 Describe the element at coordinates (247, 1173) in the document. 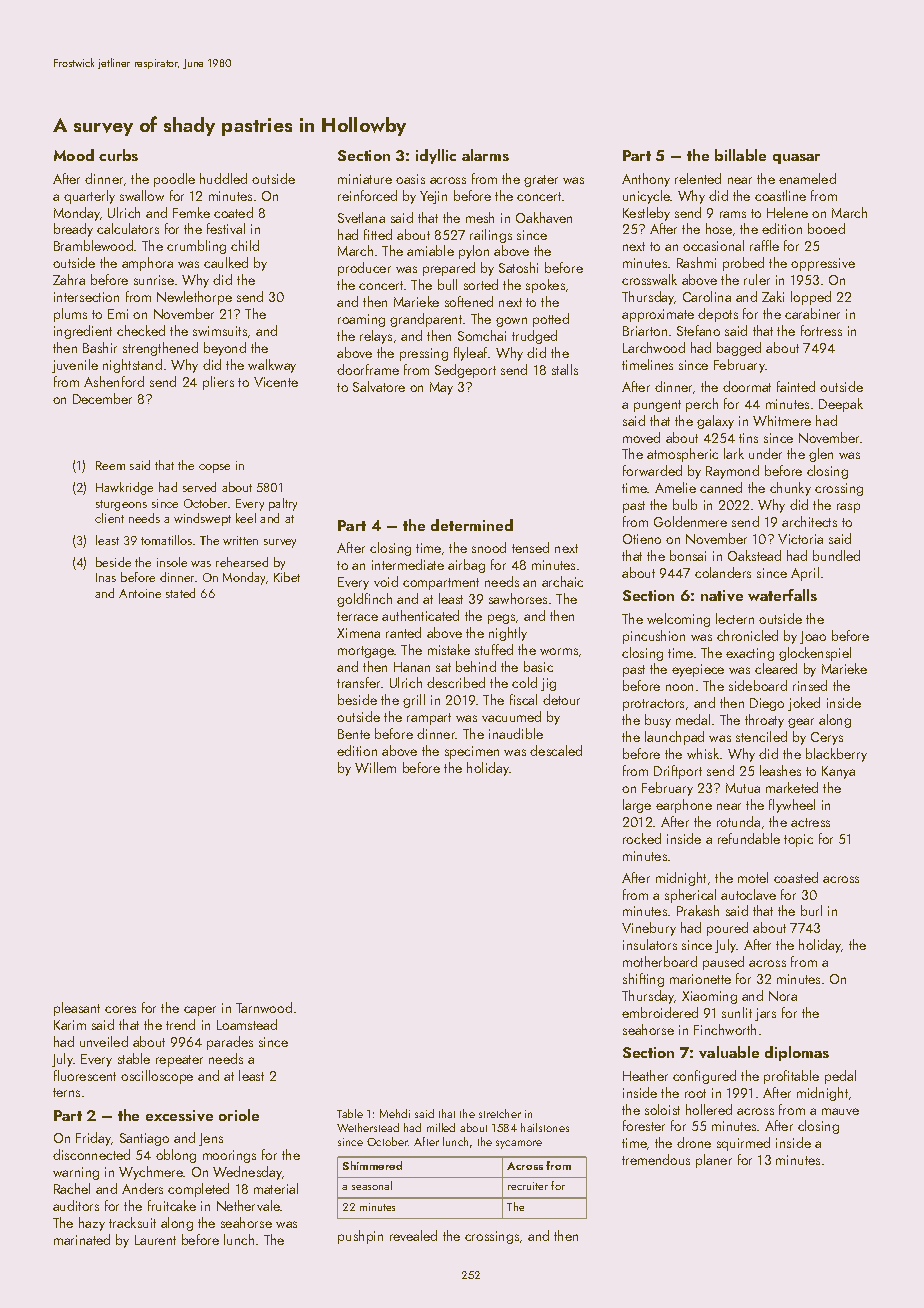

I see `Wednesday` at that location.
